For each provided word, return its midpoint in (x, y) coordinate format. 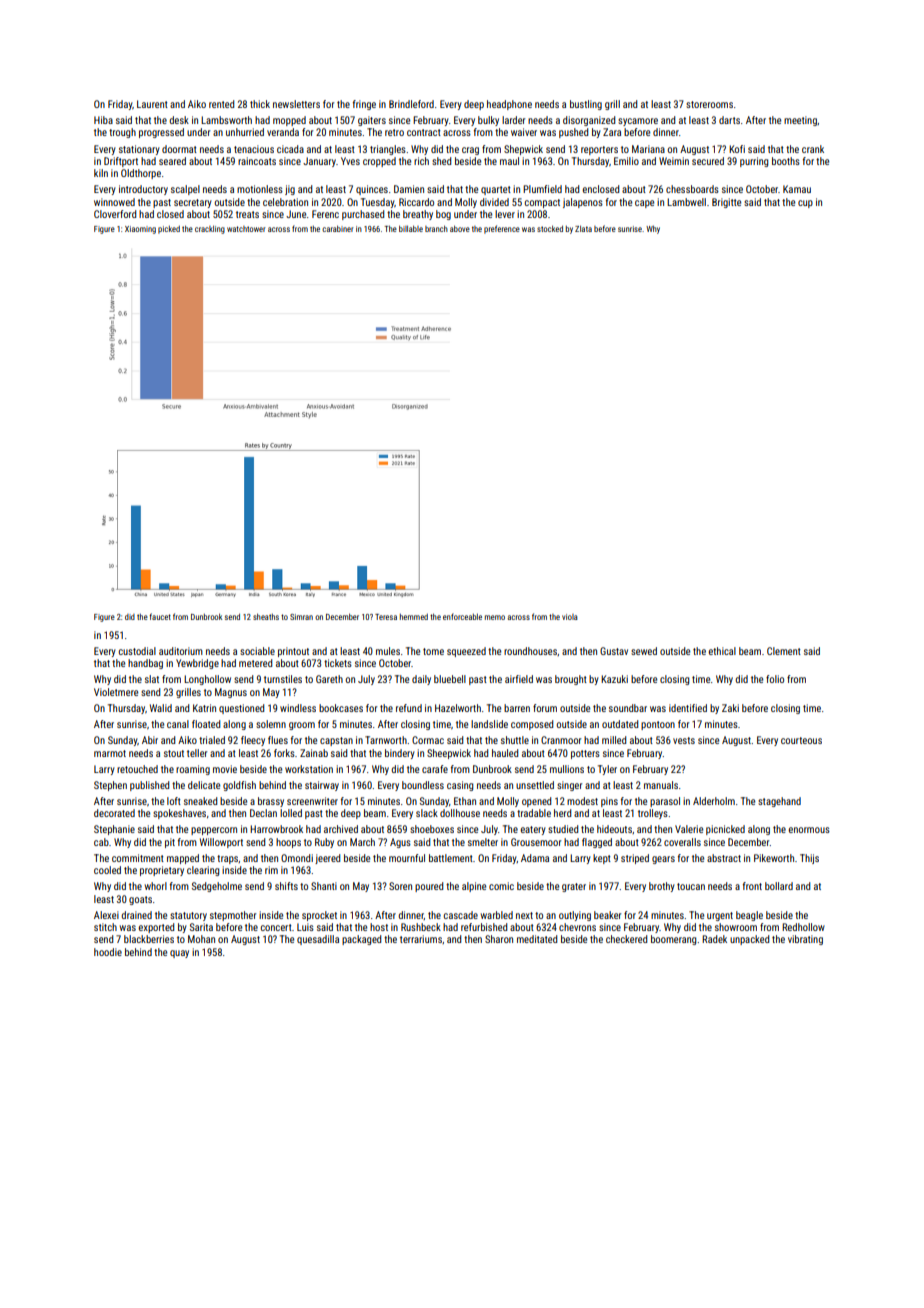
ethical (722, 651)
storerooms (709, 104)
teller (197, 753)
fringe (364, 105)
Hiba (103, 120)
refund (409, 708)
